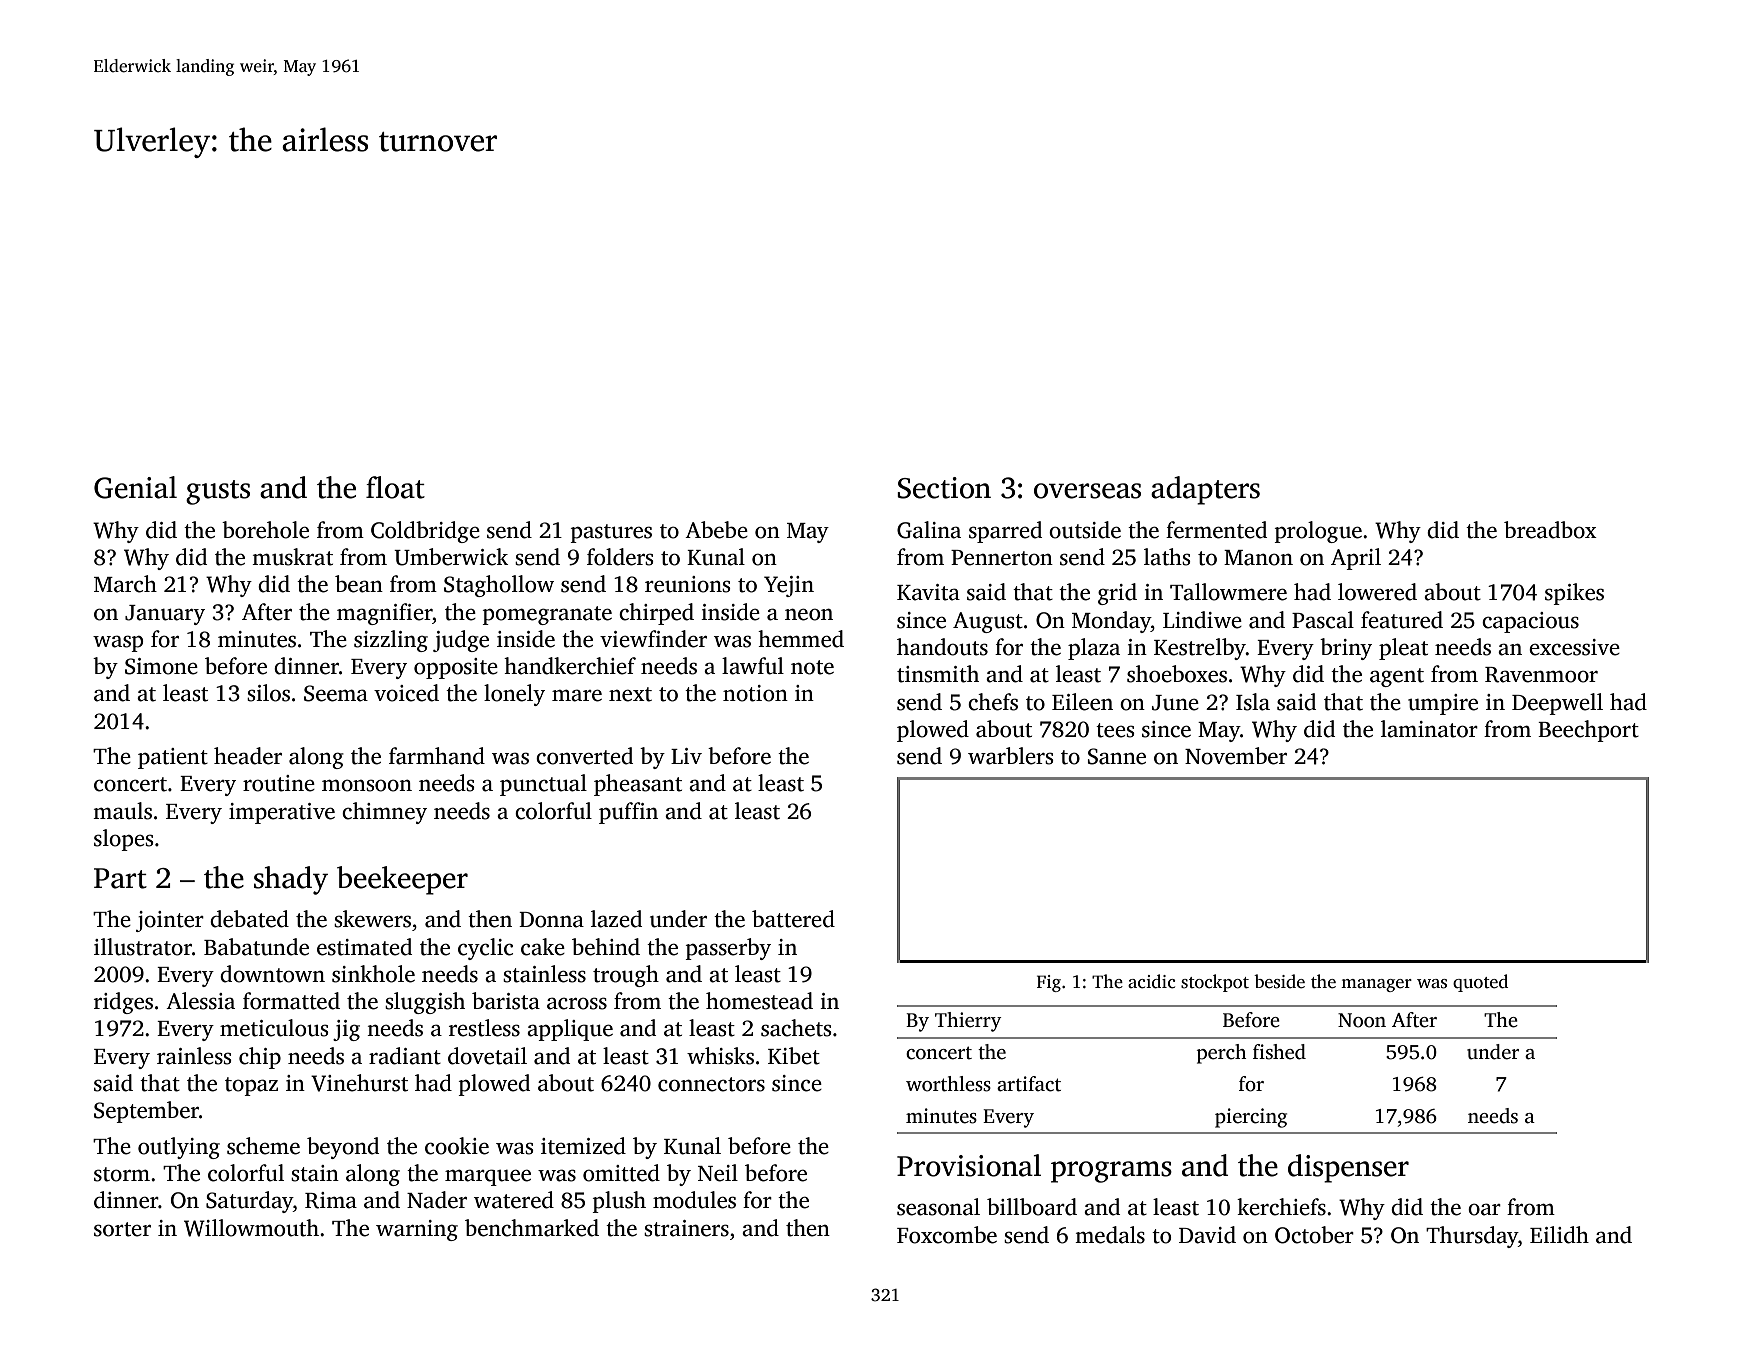 Image resolution: width=1742 pixels, height=1346 pixels. I want to click on pheasant, so click(638, 785).
